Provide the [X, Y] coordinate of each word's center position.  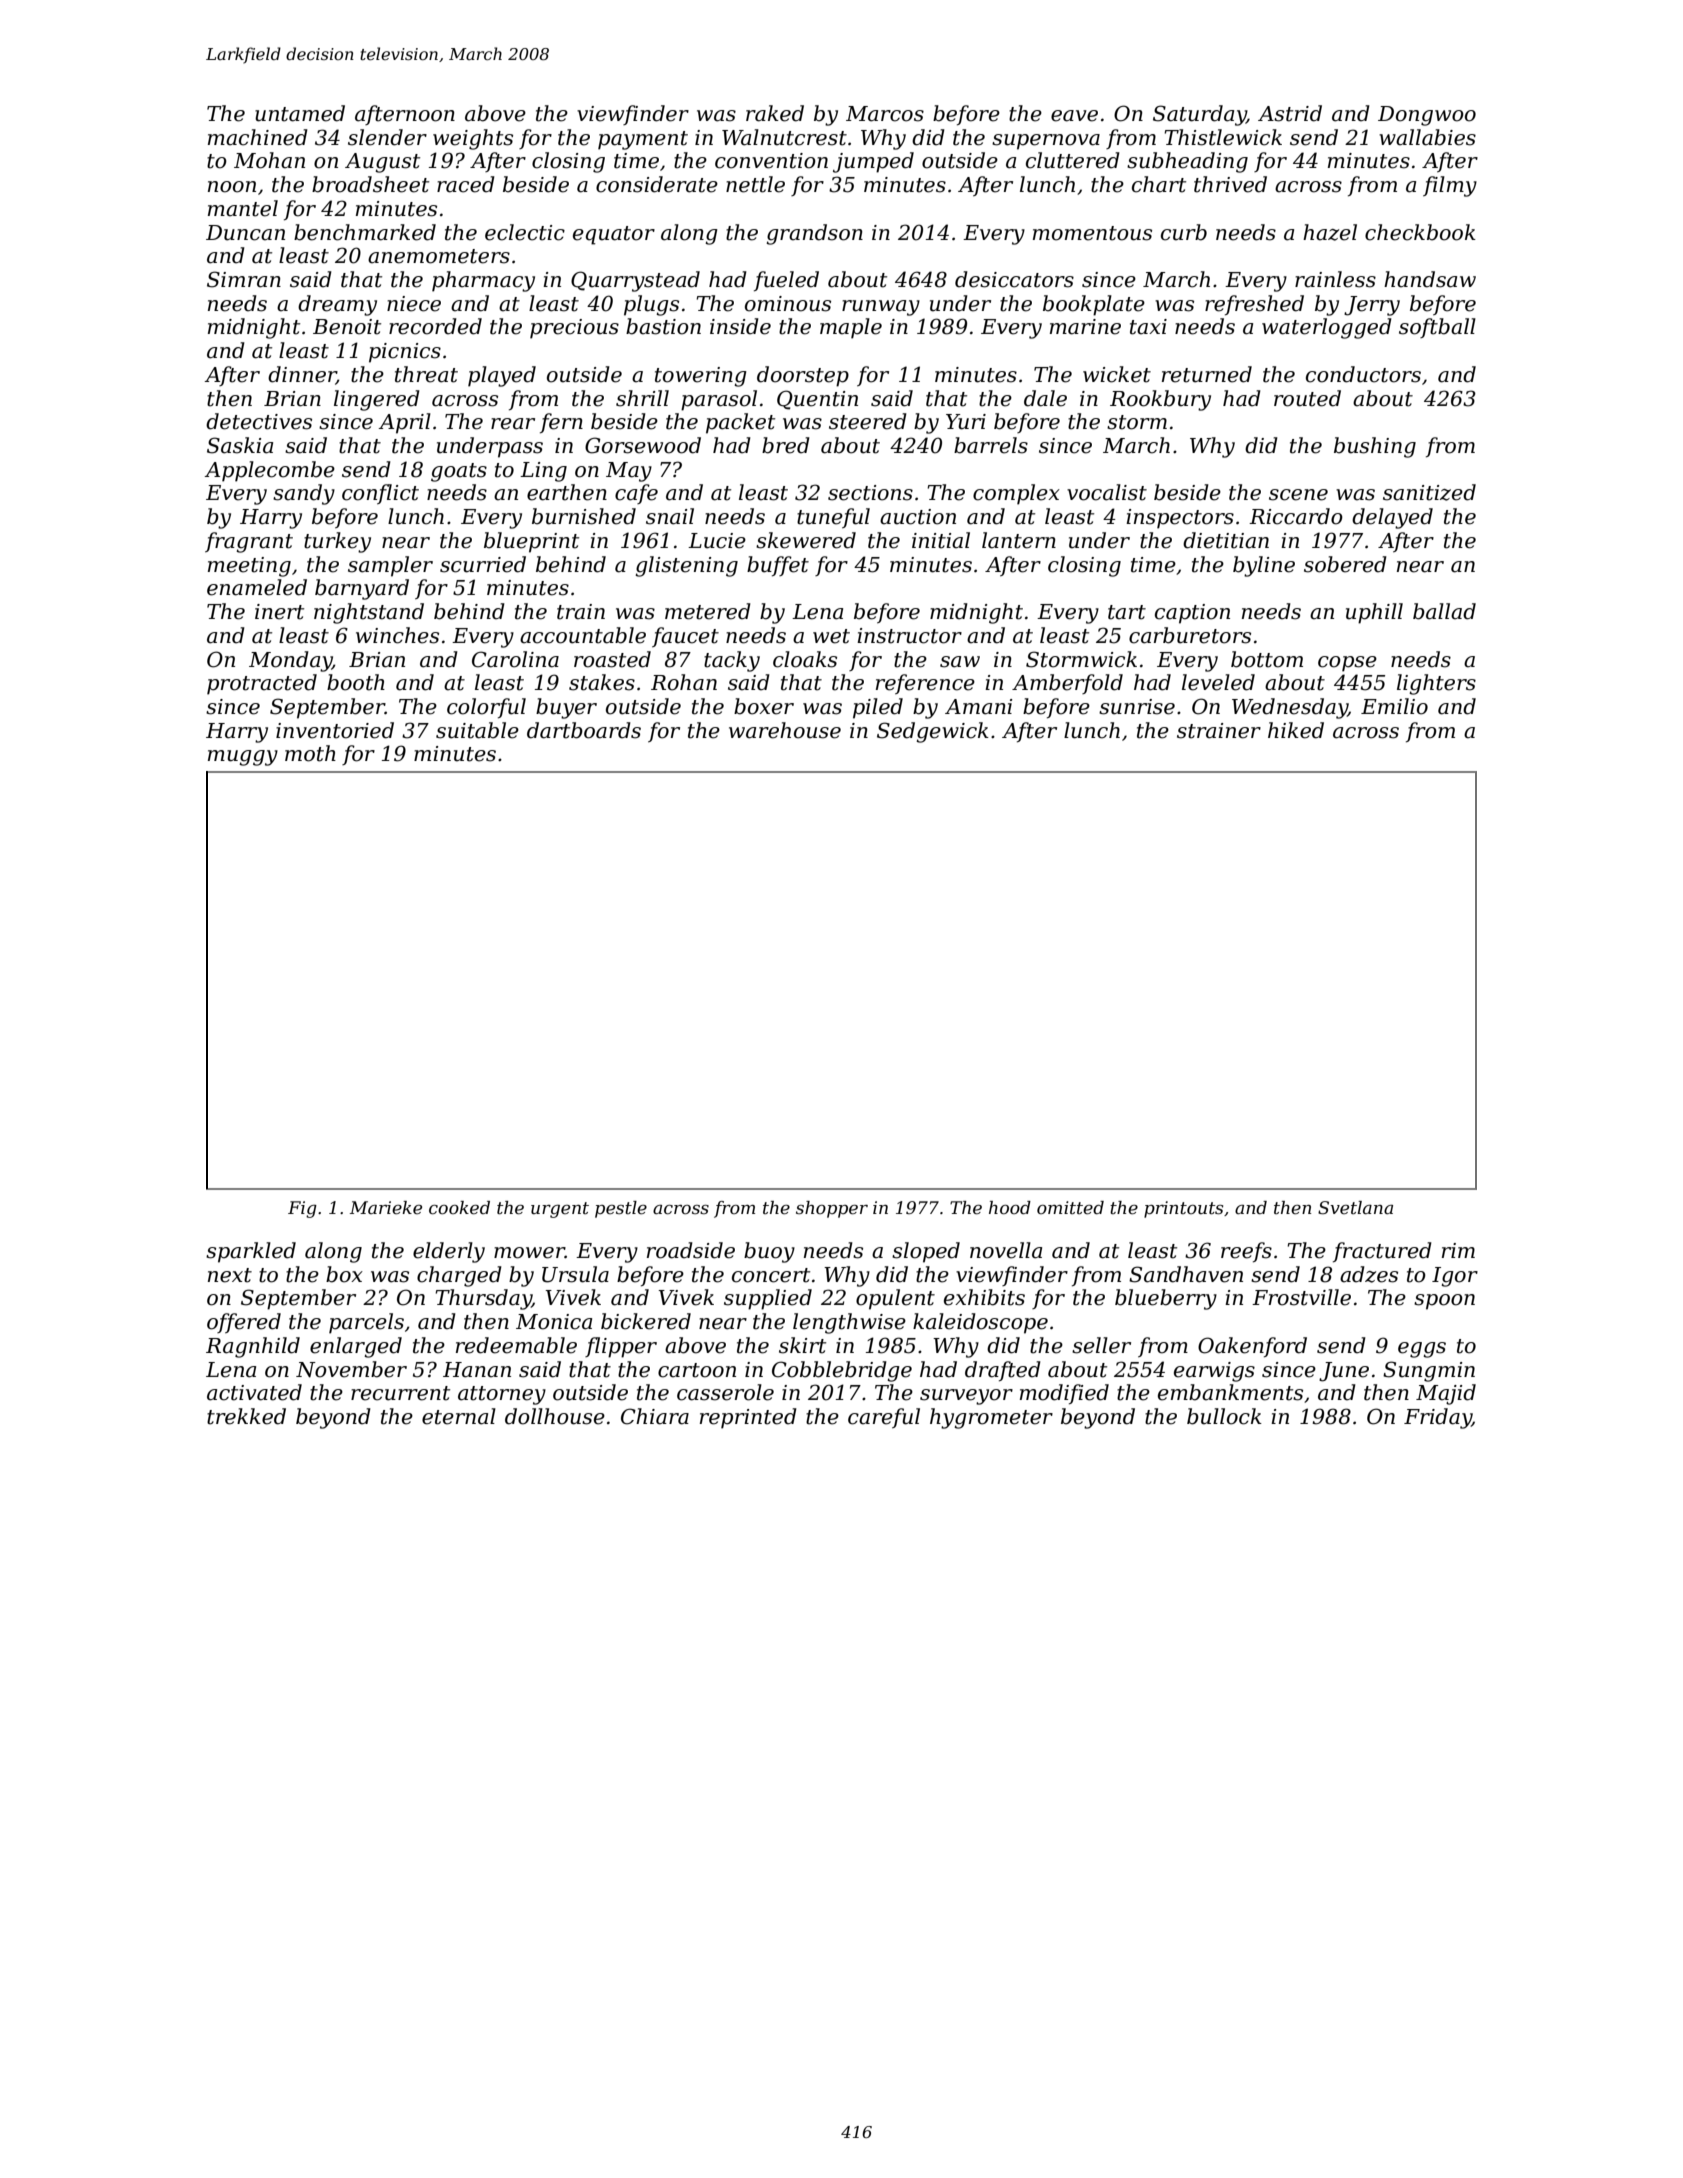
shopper [832, 1209]
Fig [302, 1209]
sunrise [1137, 707]
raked [775, 113]
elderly [449, 1252]
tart [1127, 612]
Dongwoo [1427, 116]
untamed [300, 113]
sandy [304, 494]
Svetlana [1355, 1207]
